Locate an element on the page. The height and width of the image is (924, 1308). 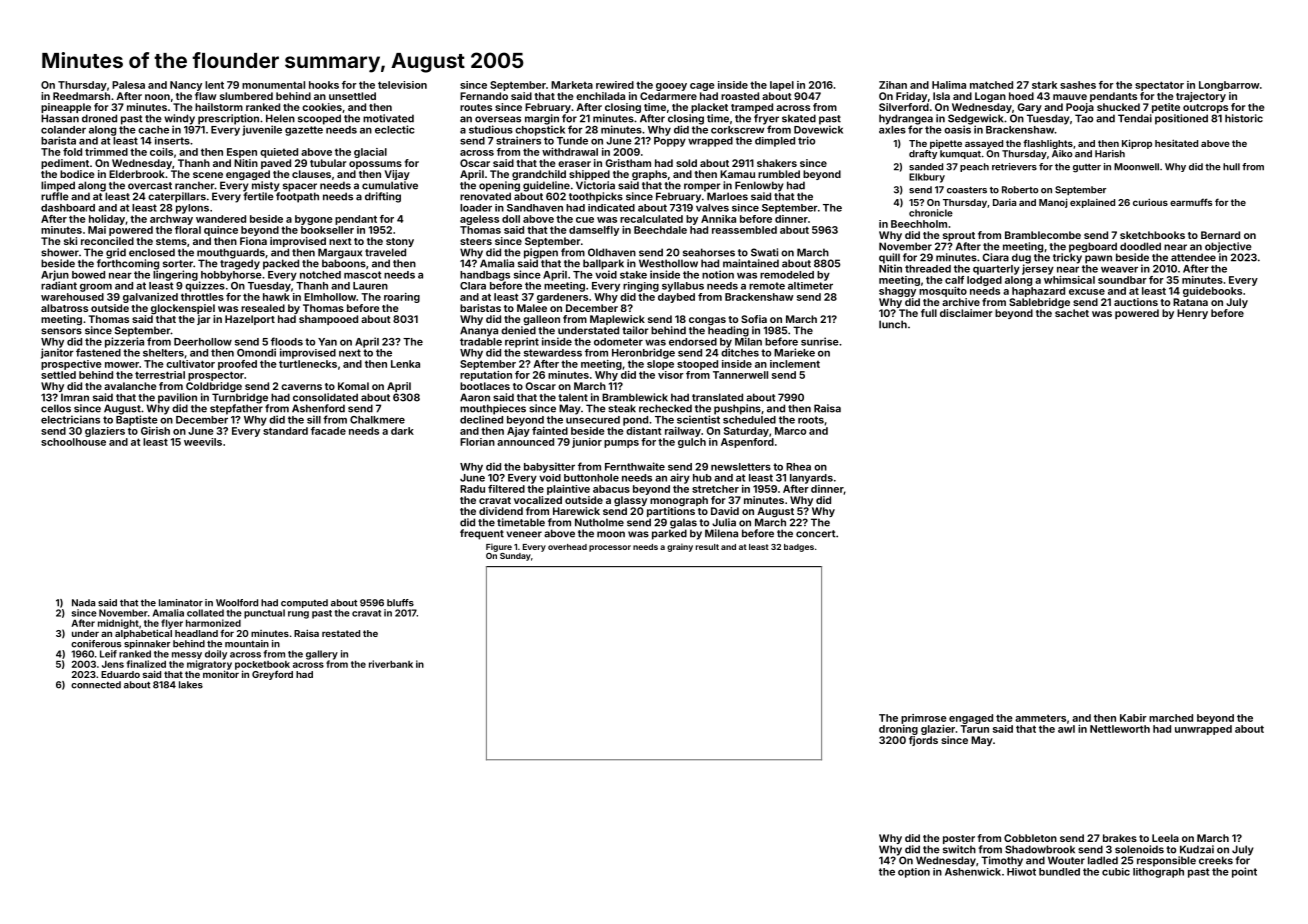
connected is located at coordinates (96, 685).
